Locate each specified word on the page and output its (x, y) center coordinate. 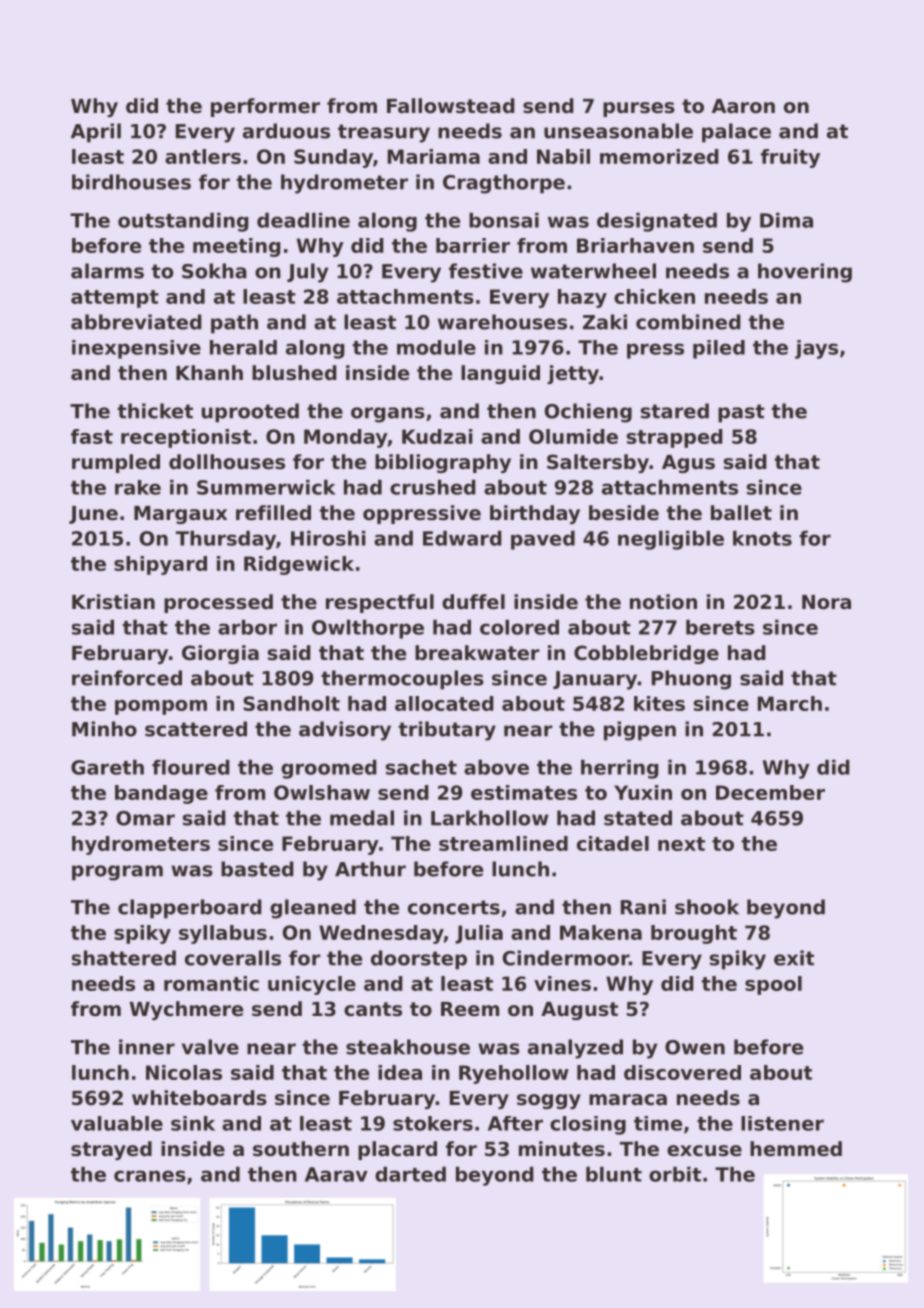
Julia (479, 934)
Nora (826, 602)
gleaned (313, 909)
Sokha (214, 271)
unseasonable (618, 131)
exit (794, 958)
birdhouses (131, 182)
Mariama (434, 156)
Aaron (743, 106)
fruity (790, 158)
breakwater (477, 653)
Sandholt (291, 703)
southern (301, 1149)
